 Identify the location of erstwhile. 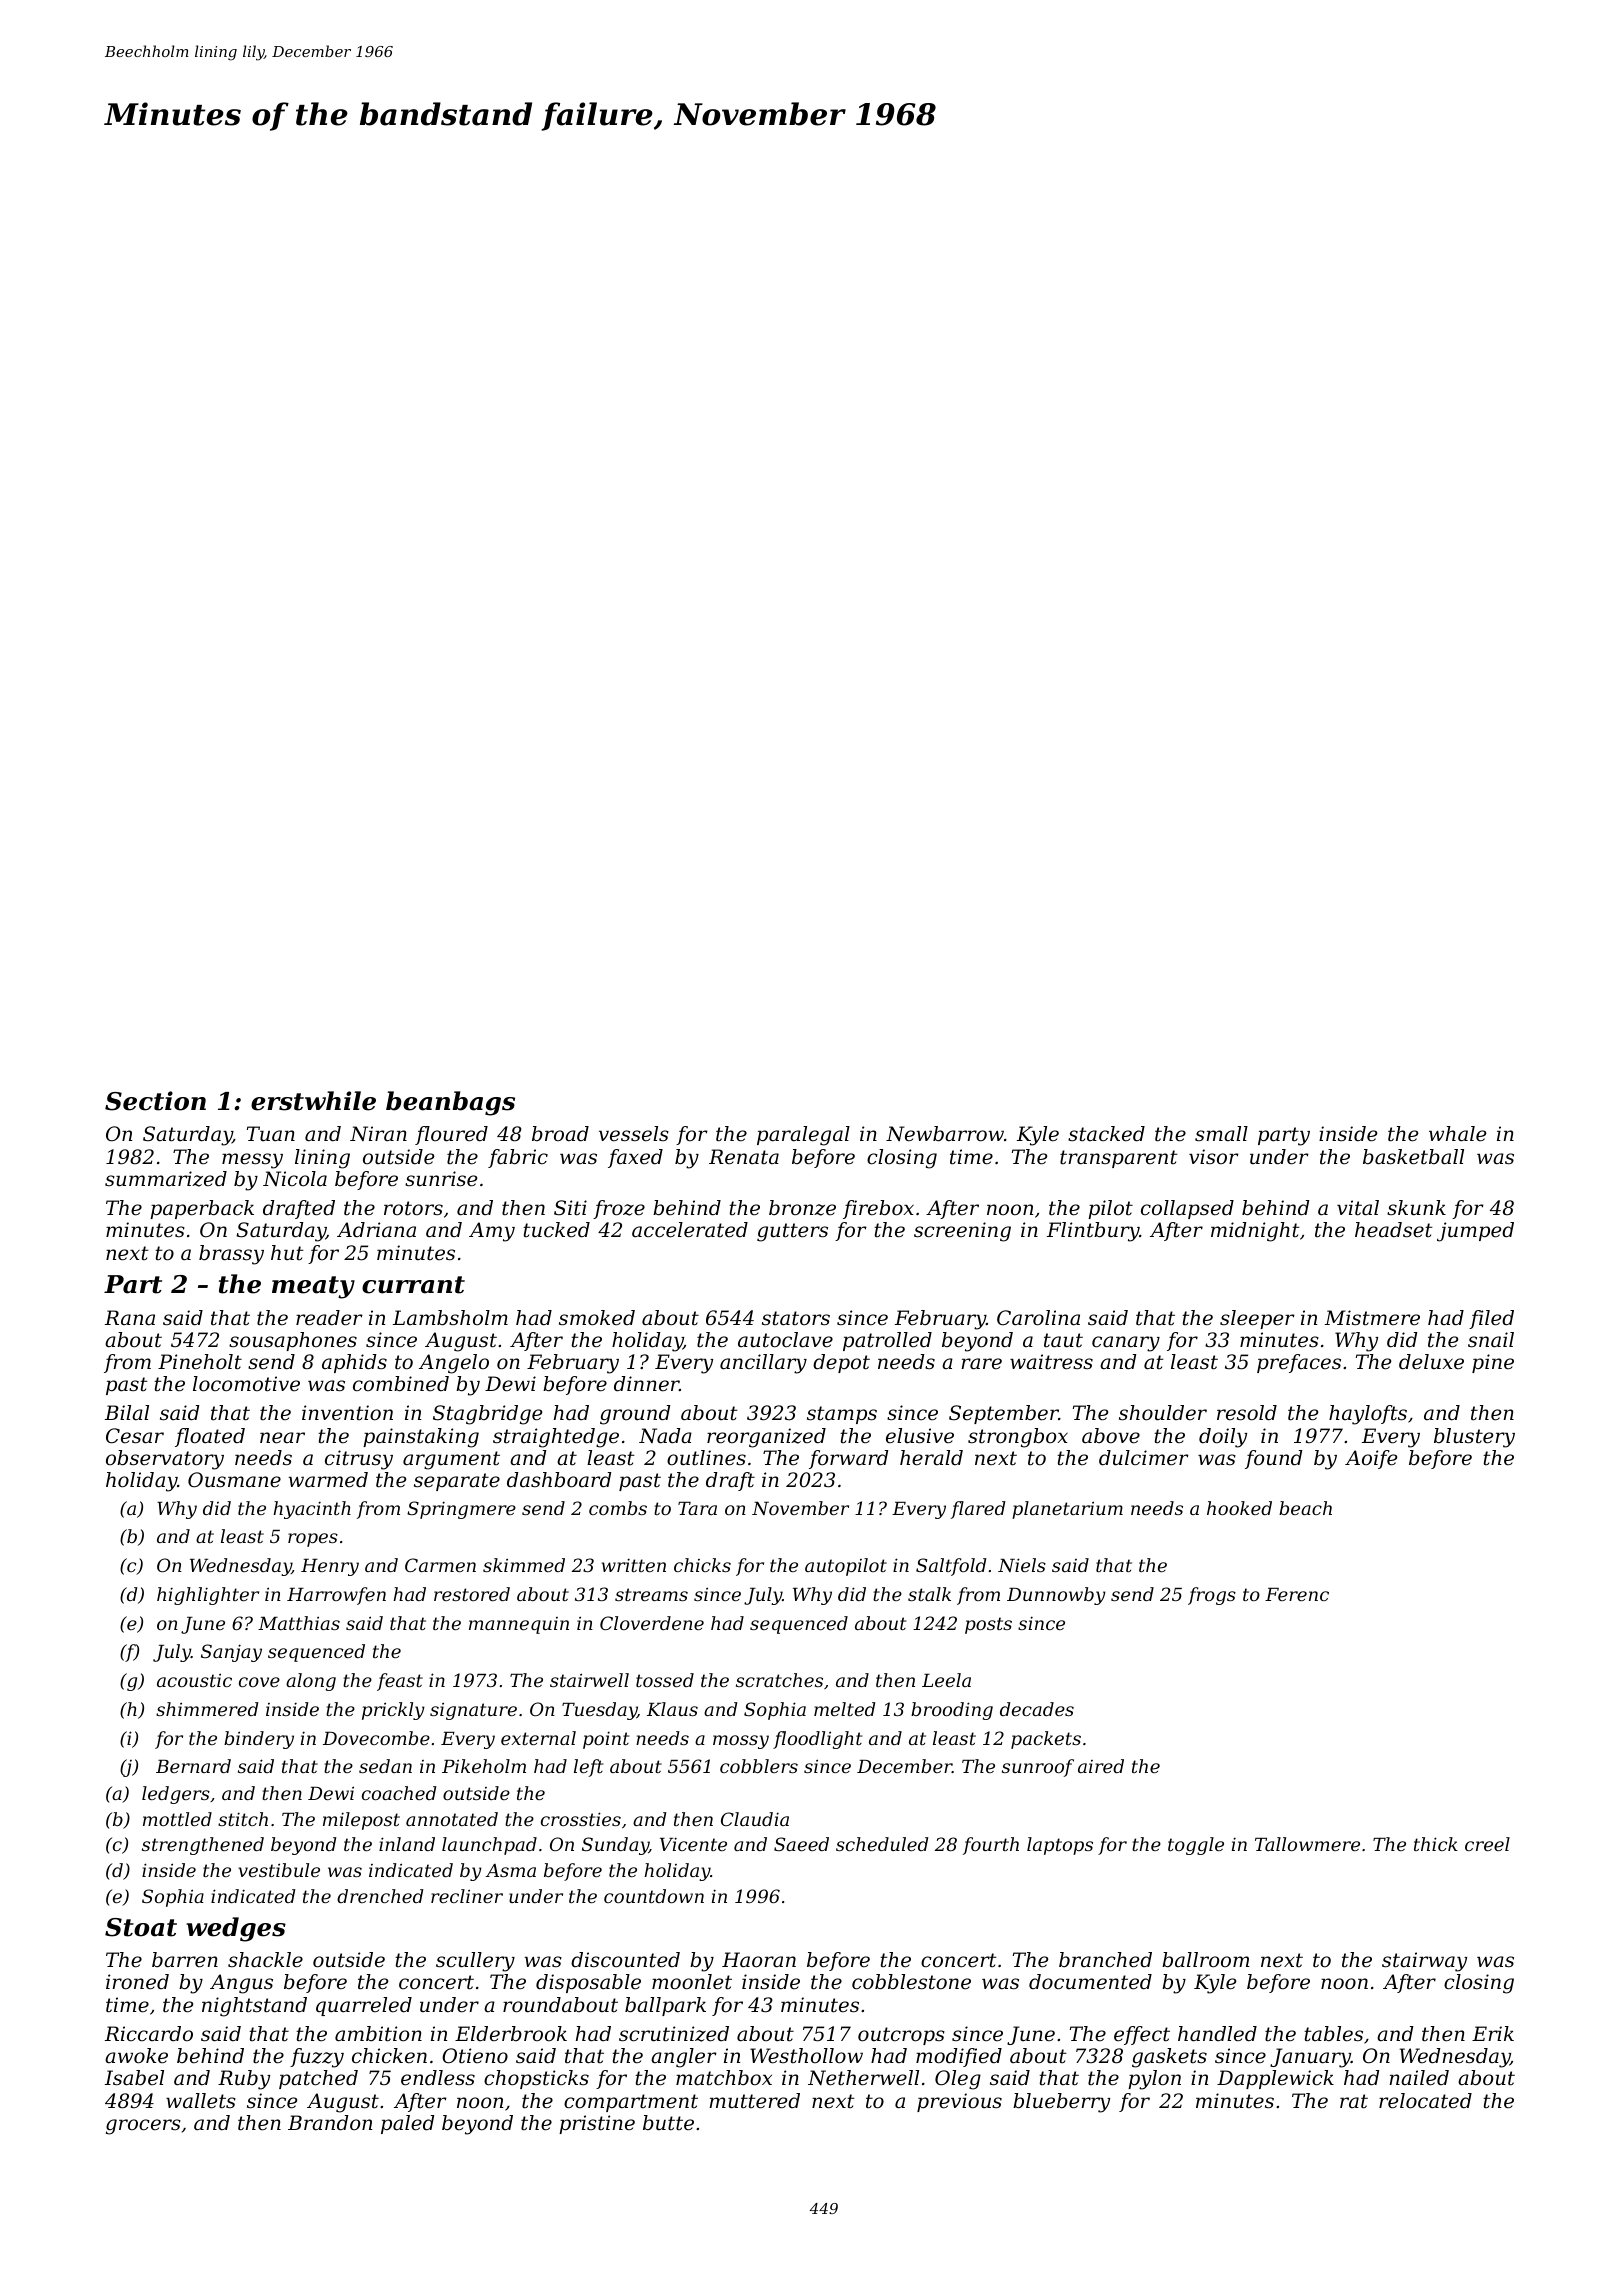
(313, 1101).
